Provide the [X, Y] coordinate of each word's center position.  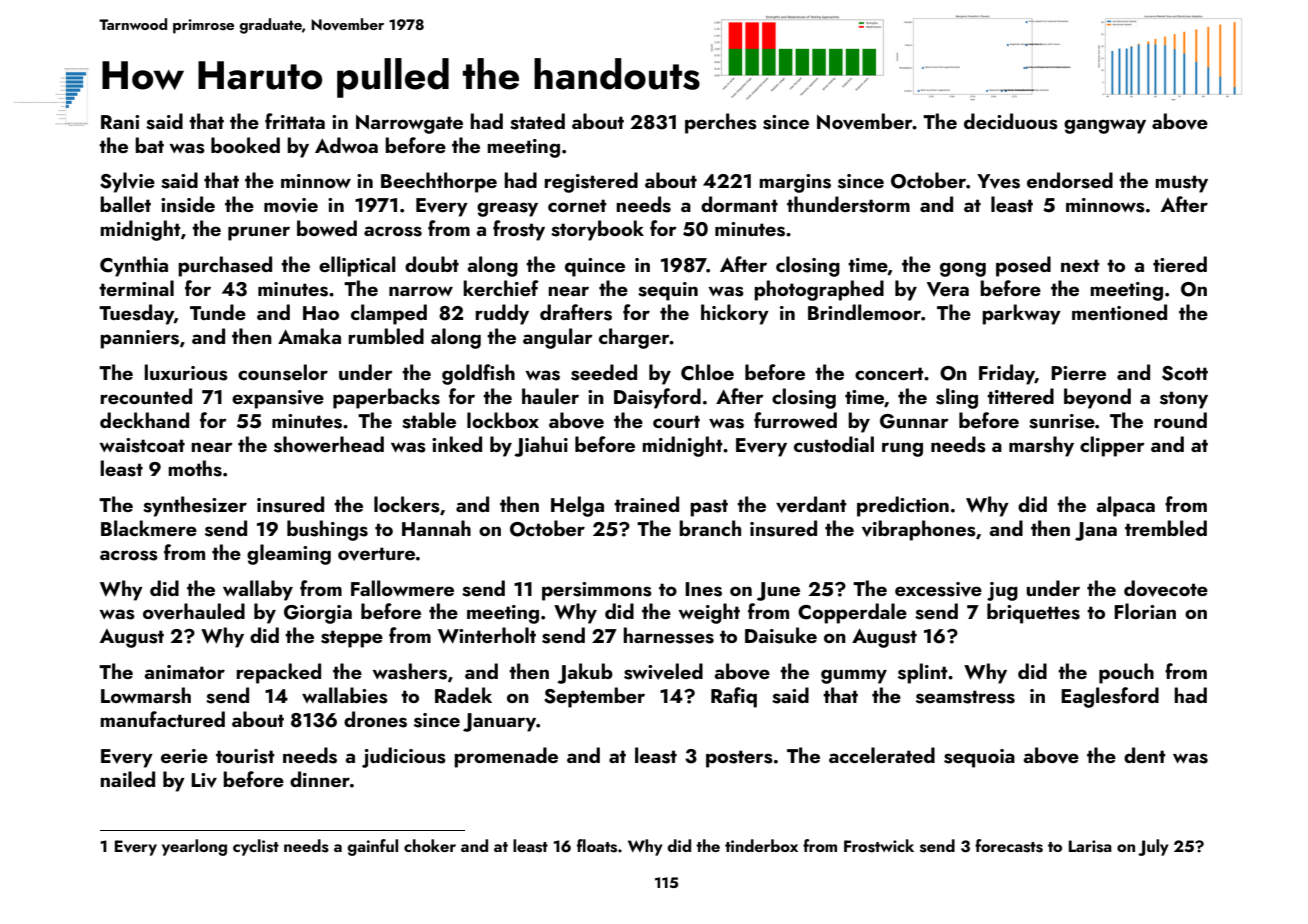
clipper [1112, 446]
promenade [506, 757]
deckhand [144, 420]
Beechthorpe [439, 182]
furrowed [795, 420]
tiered [1180, 264]
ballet [125, 204]
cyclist [256, 847]
